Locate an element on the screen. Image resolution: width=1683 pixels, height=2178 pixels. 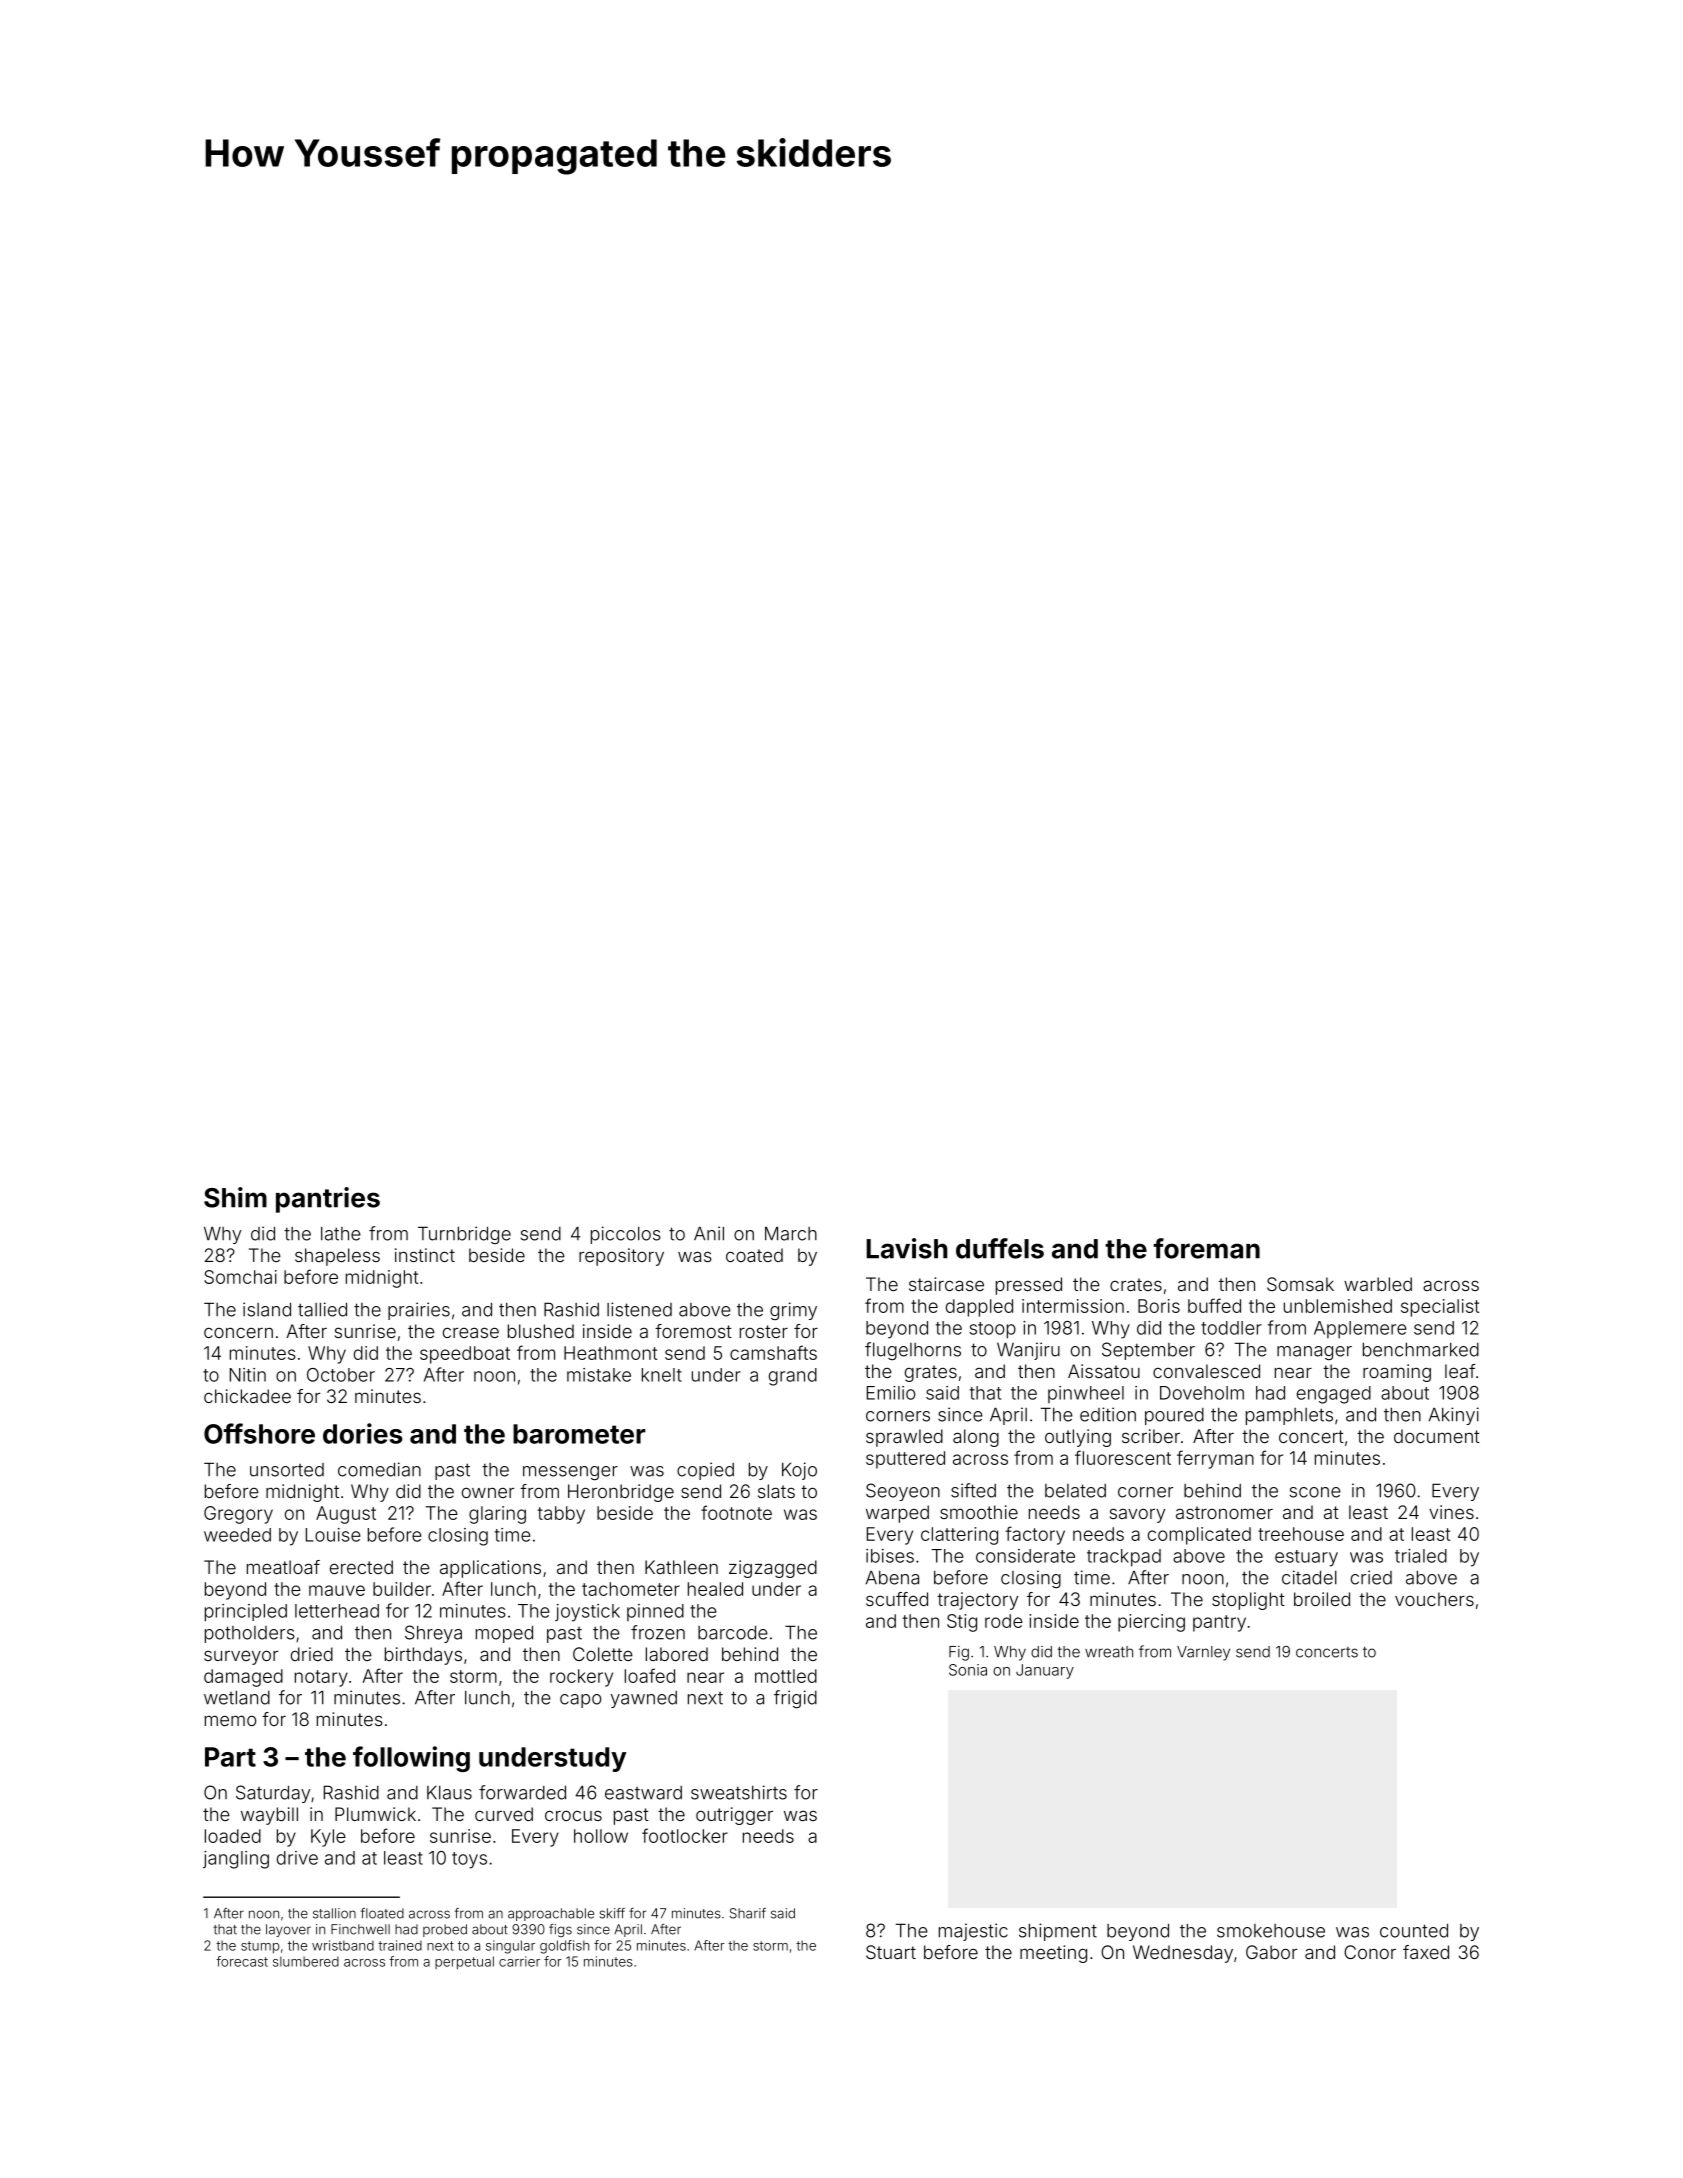
Anil is located at coordinates (709, 1233).
